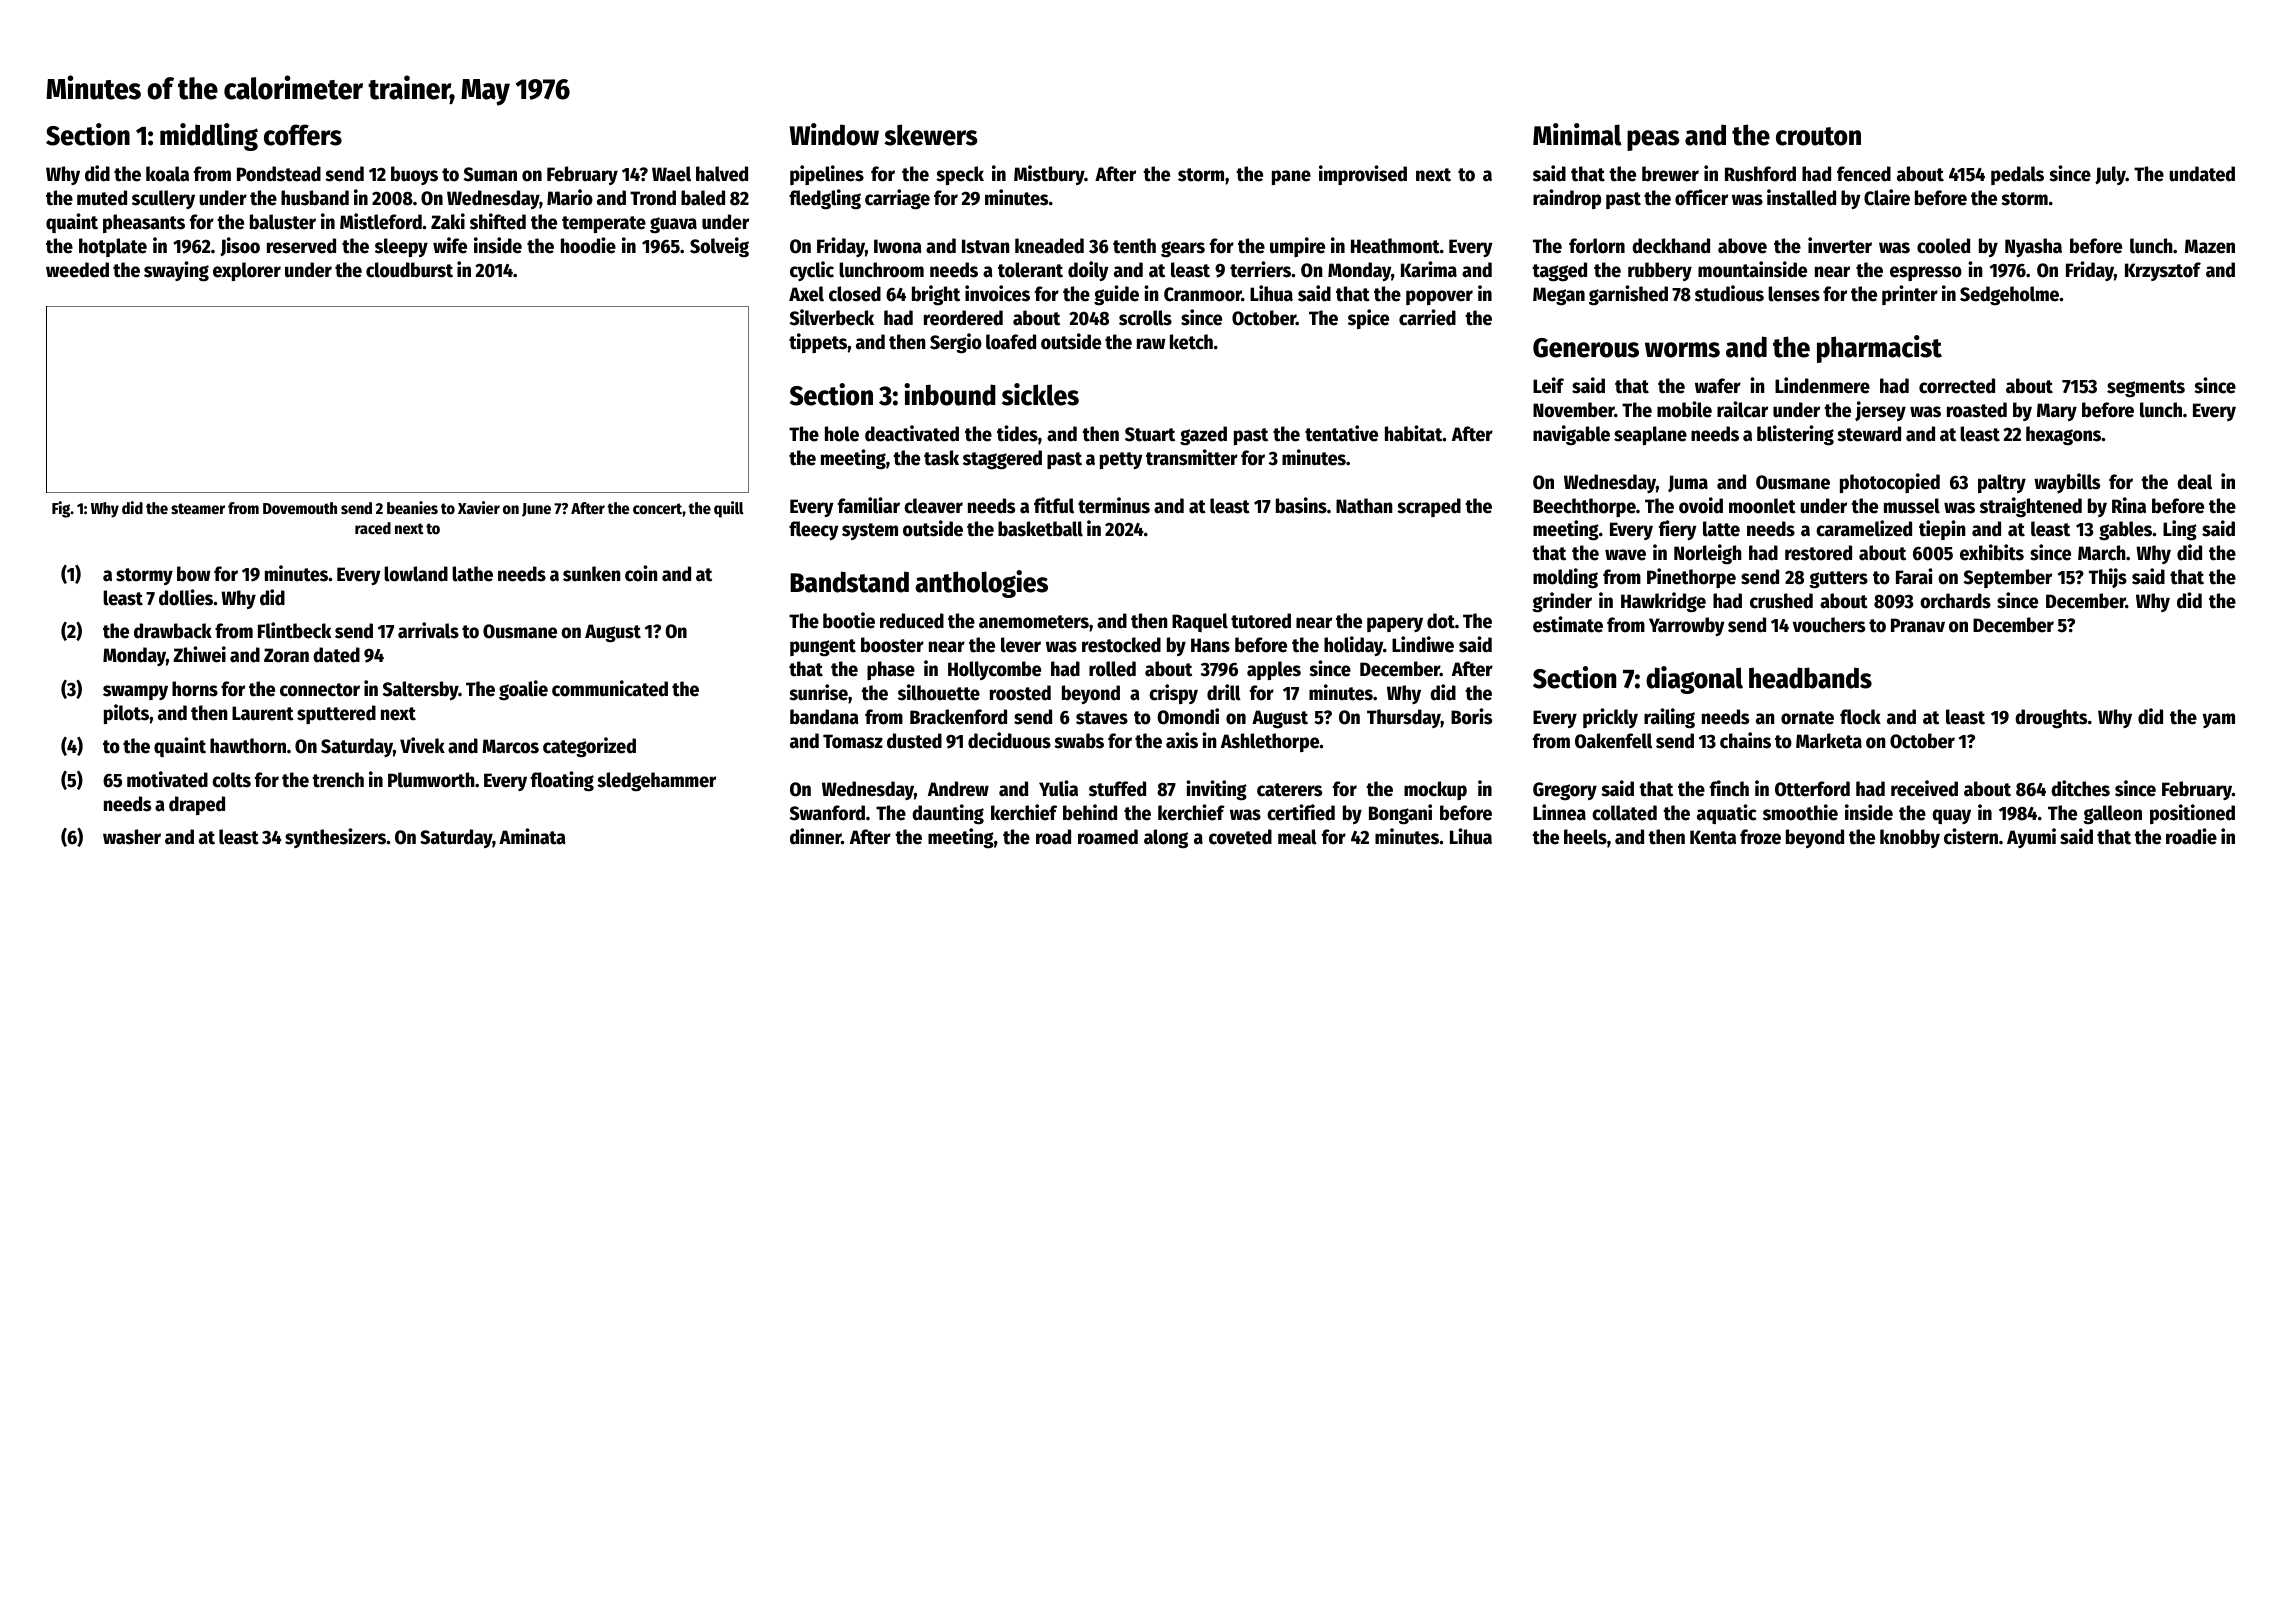  Describe the element at coordinates (1011, 342) in the screenshot. I see `loafed` at that location.
